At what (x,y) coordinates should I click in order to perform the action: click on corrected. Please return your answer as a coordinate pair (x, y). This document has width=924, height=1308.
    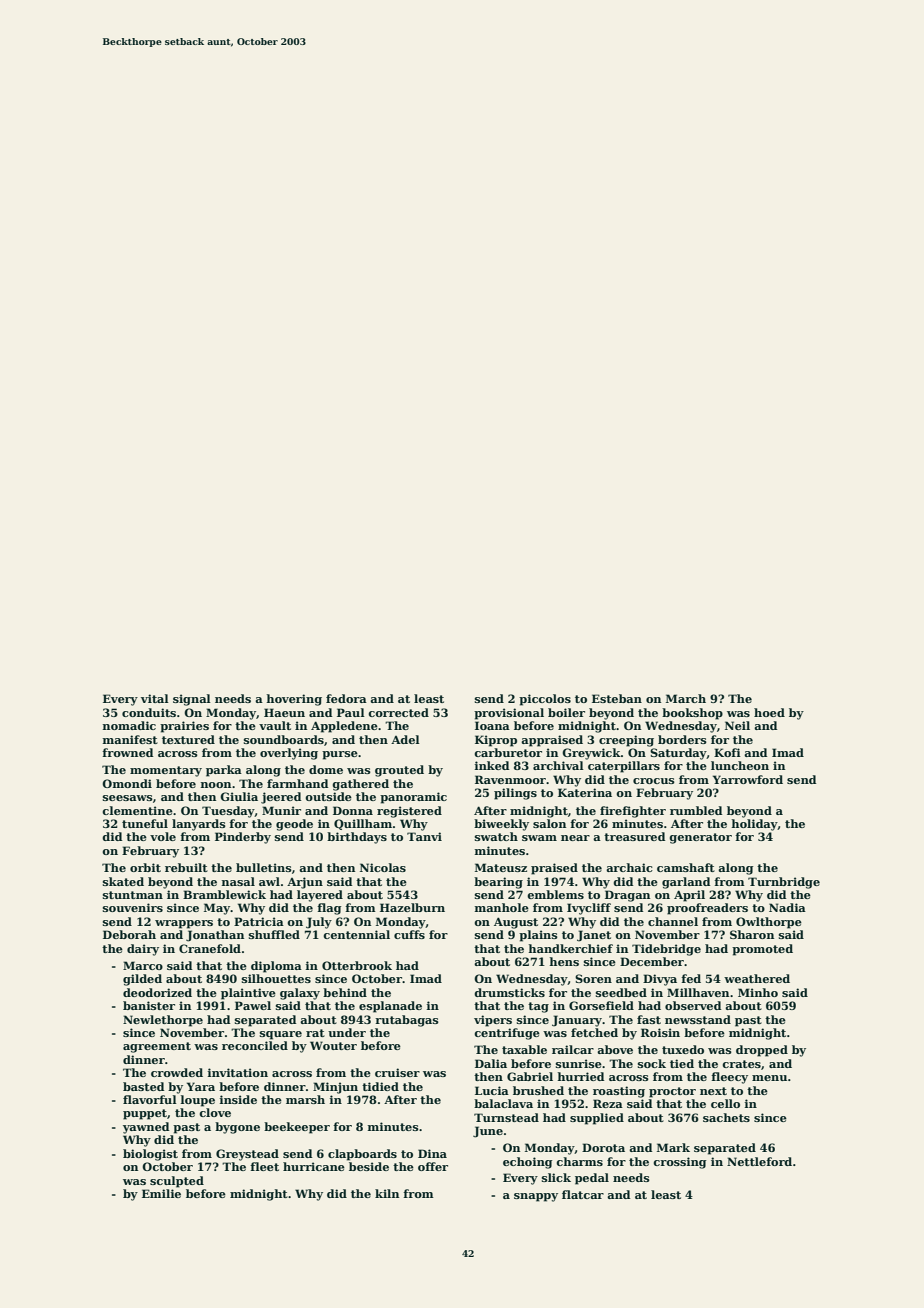
    Looking at the image, I should click on (398, 712).
